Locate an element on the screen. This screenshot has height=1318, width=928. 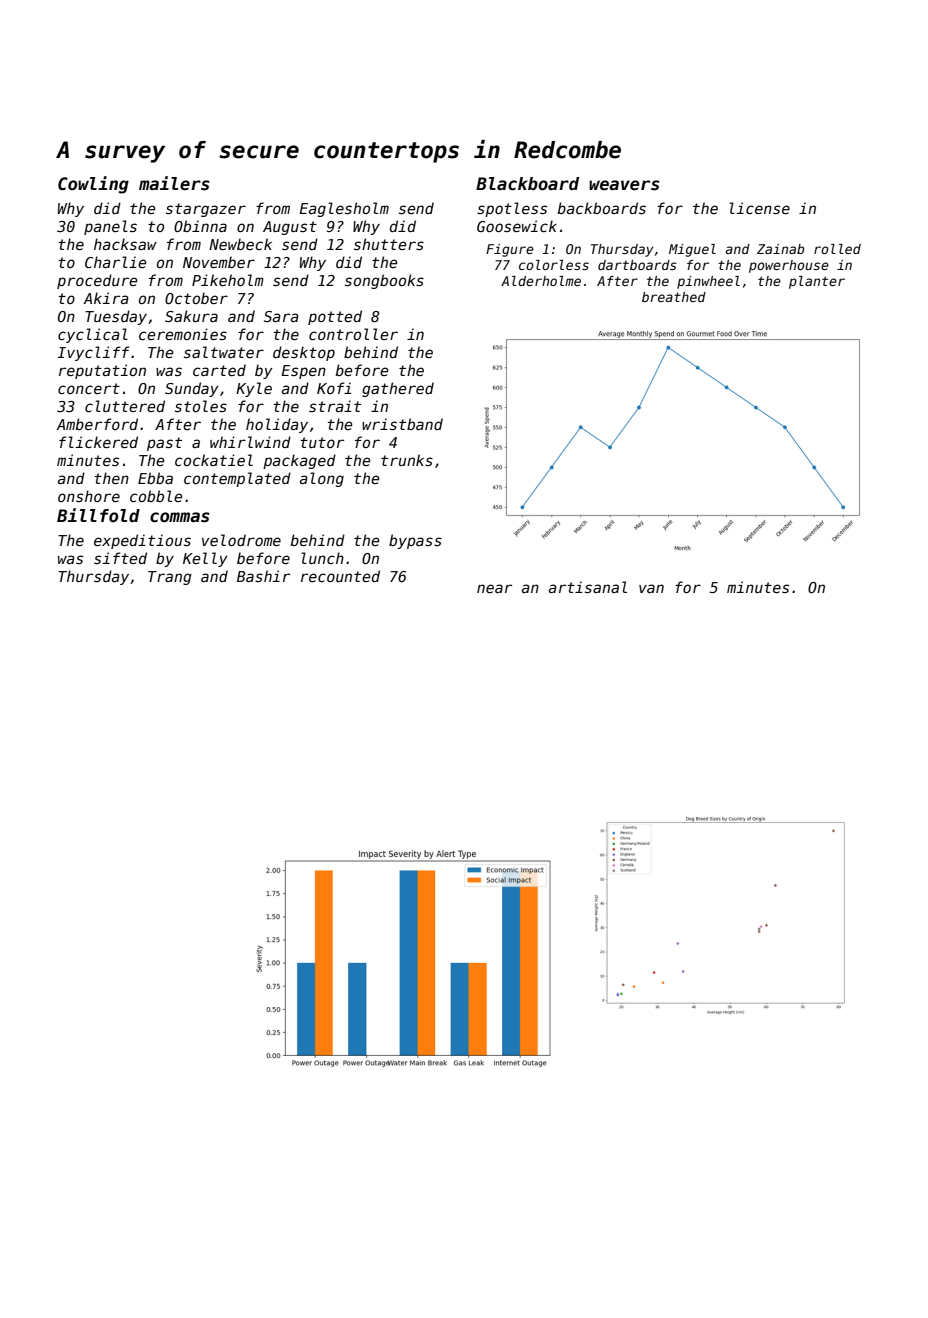
wristband is located at coordinates (402, 424).
